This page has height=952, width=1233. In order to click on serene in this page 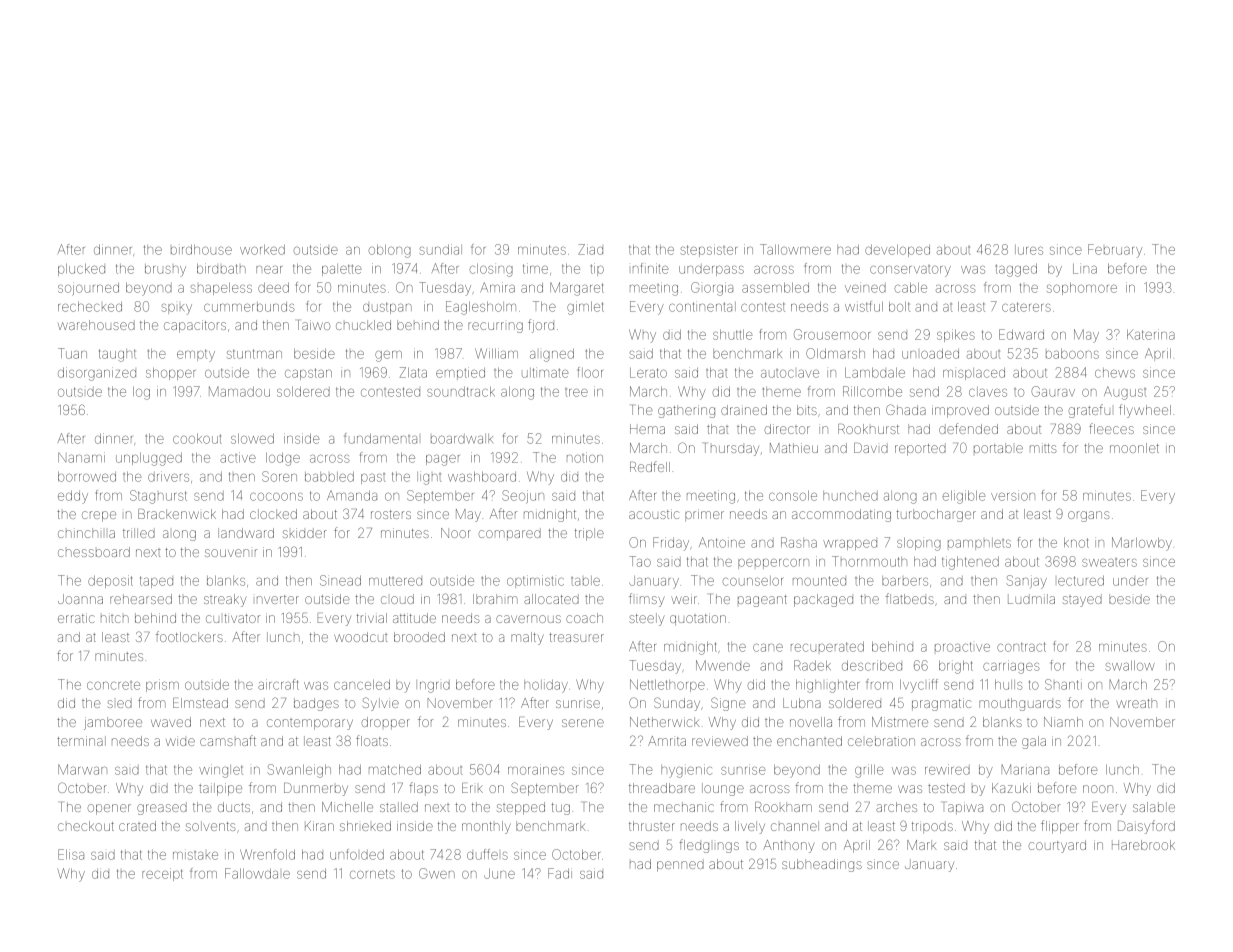, I will do `click(583, 723)`.
